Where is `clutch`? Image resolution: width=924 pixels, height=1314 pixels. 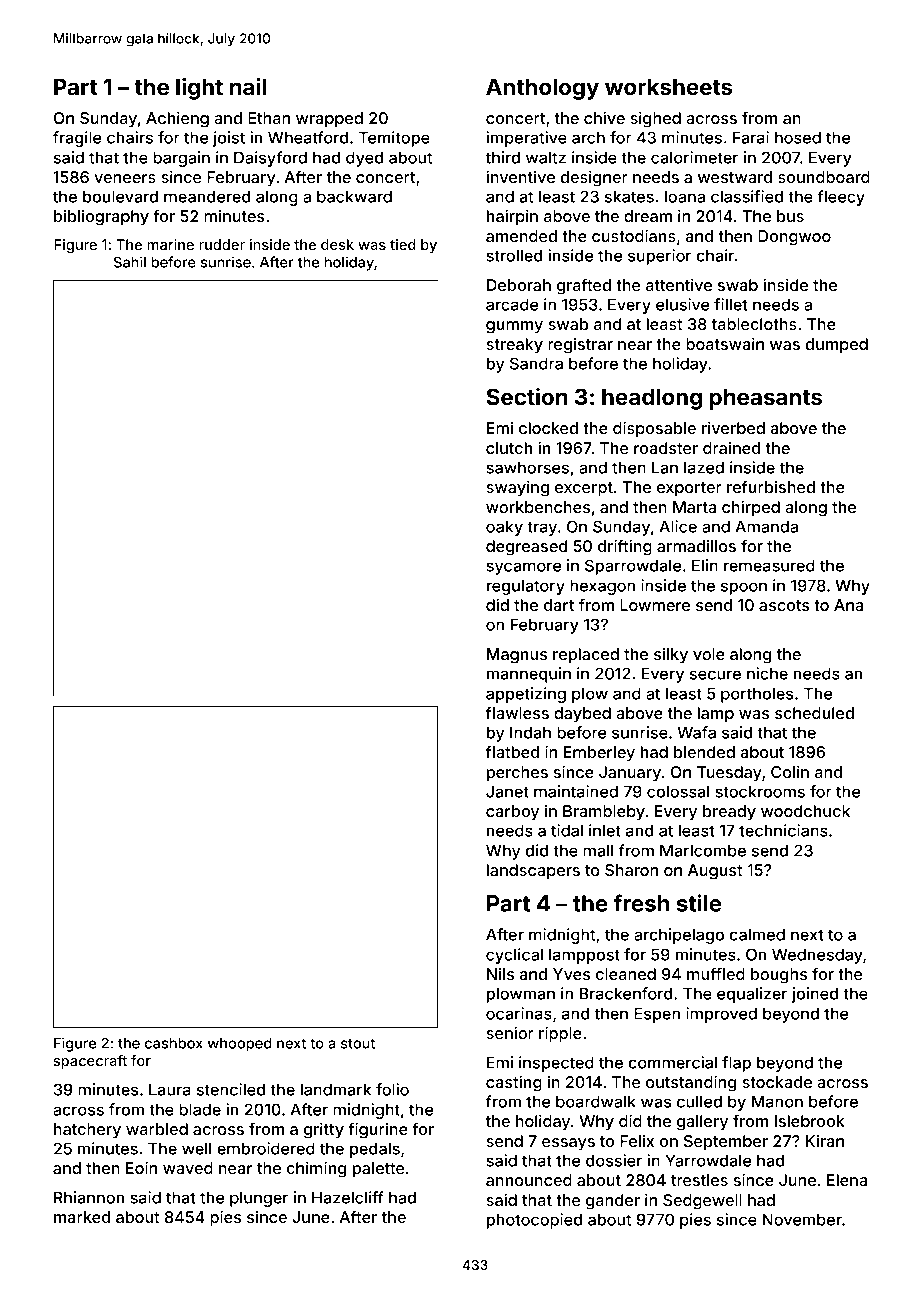 clutch is located at coordinates (509, 448).
